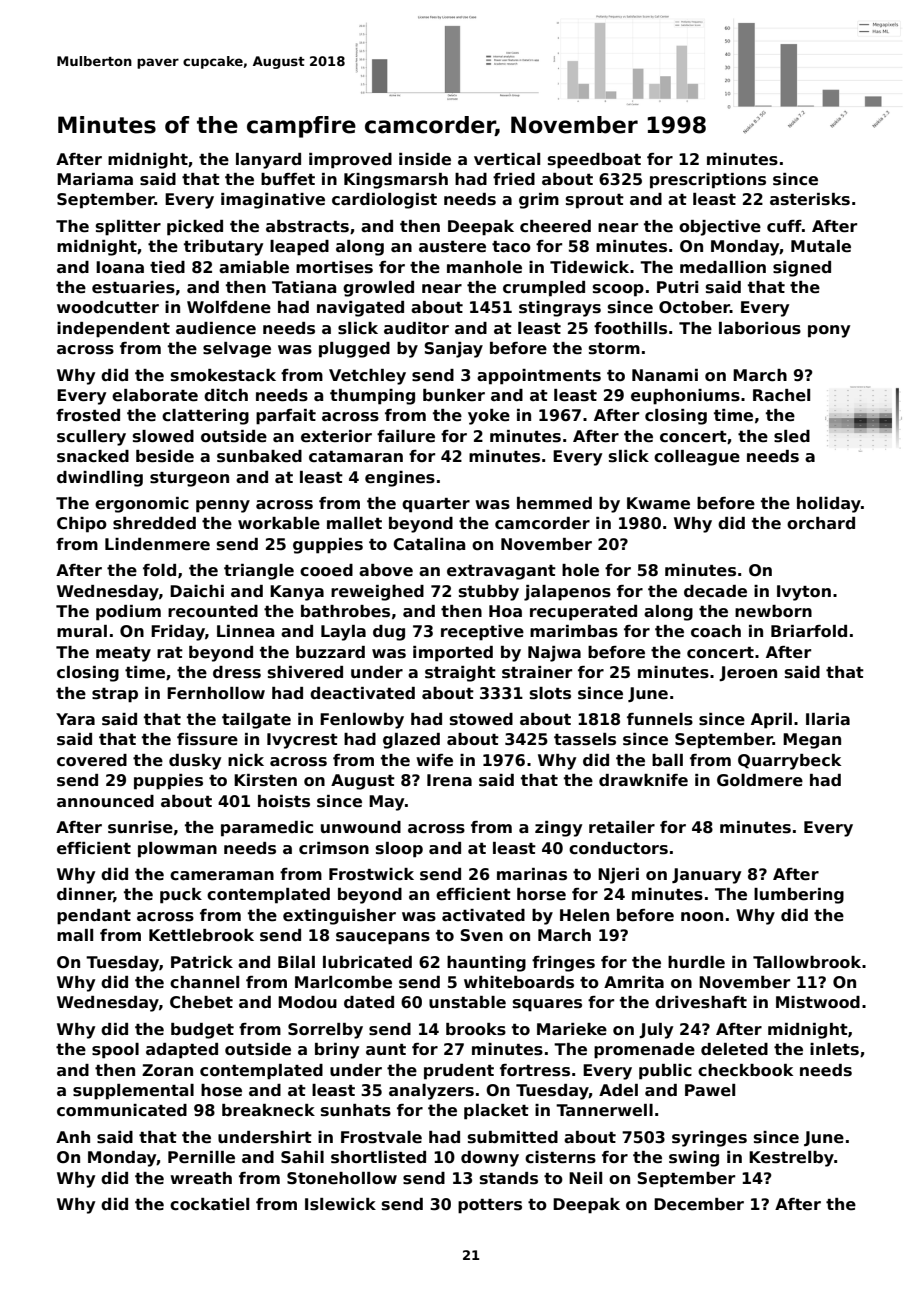  Describe the element at coordinates (140, 827) in the screenshot. I see `sunrise` at that location.
